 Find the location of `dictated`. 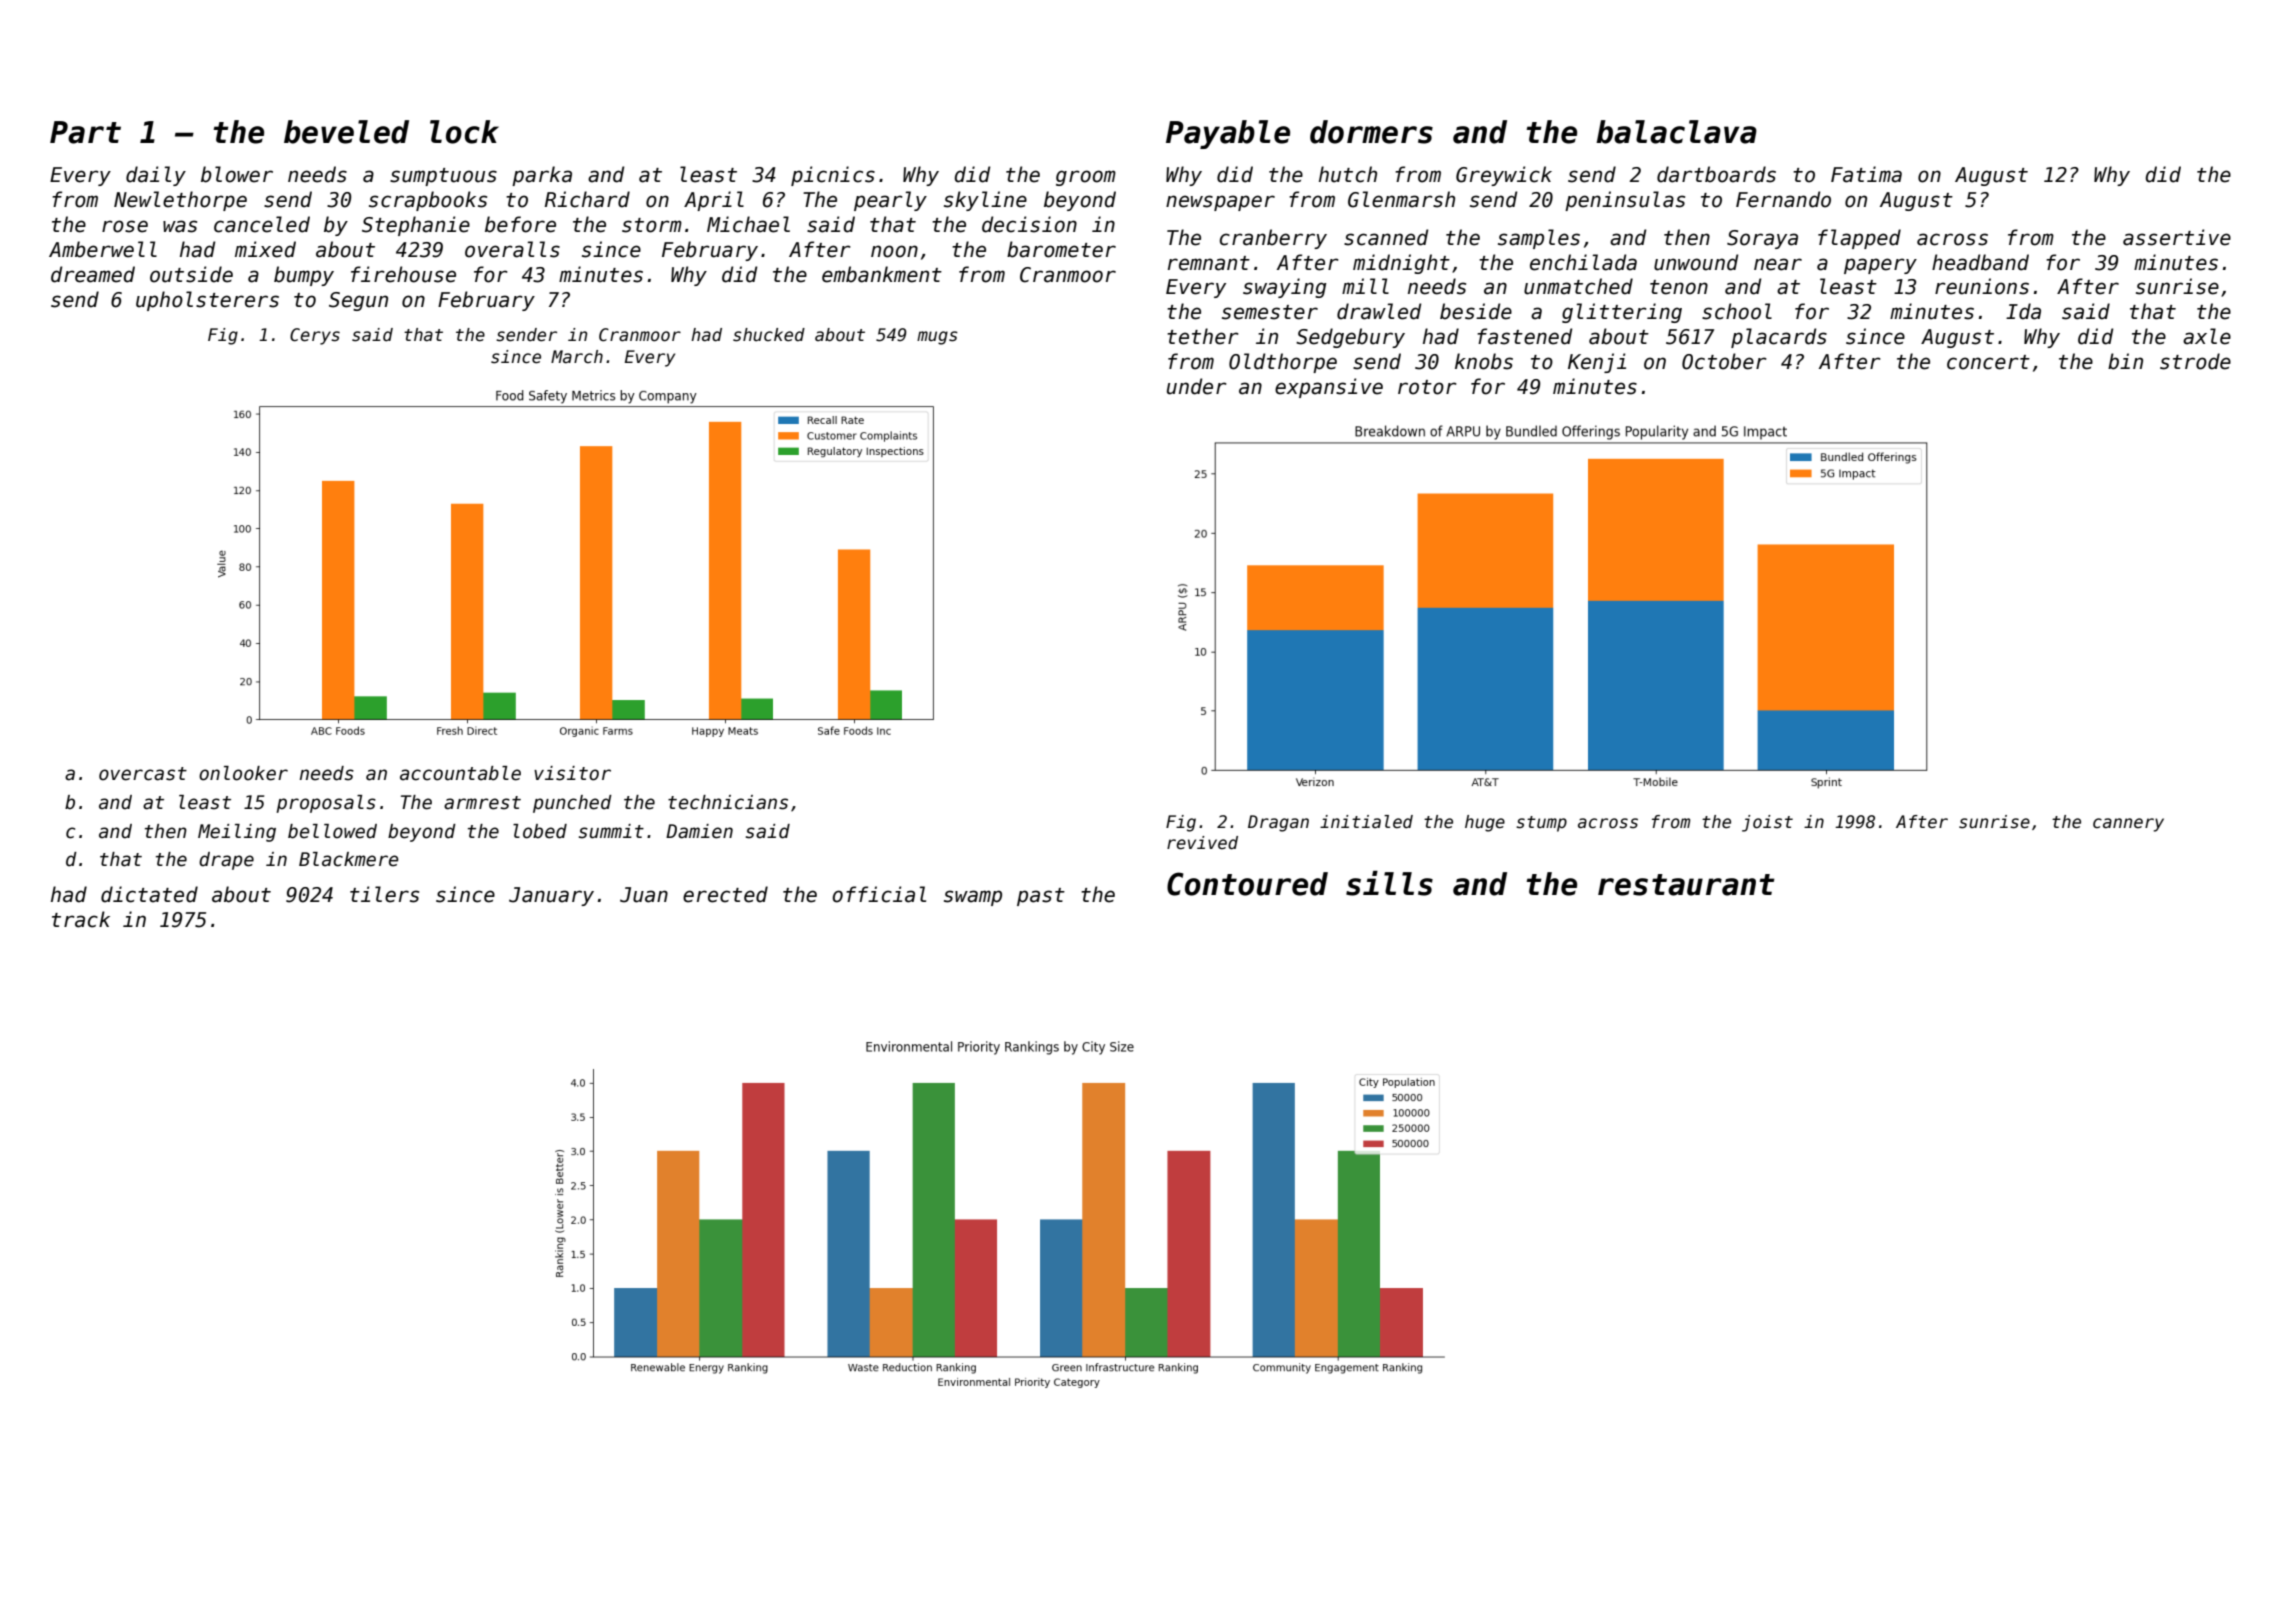

dictated is located at coordinates (149, 894).
